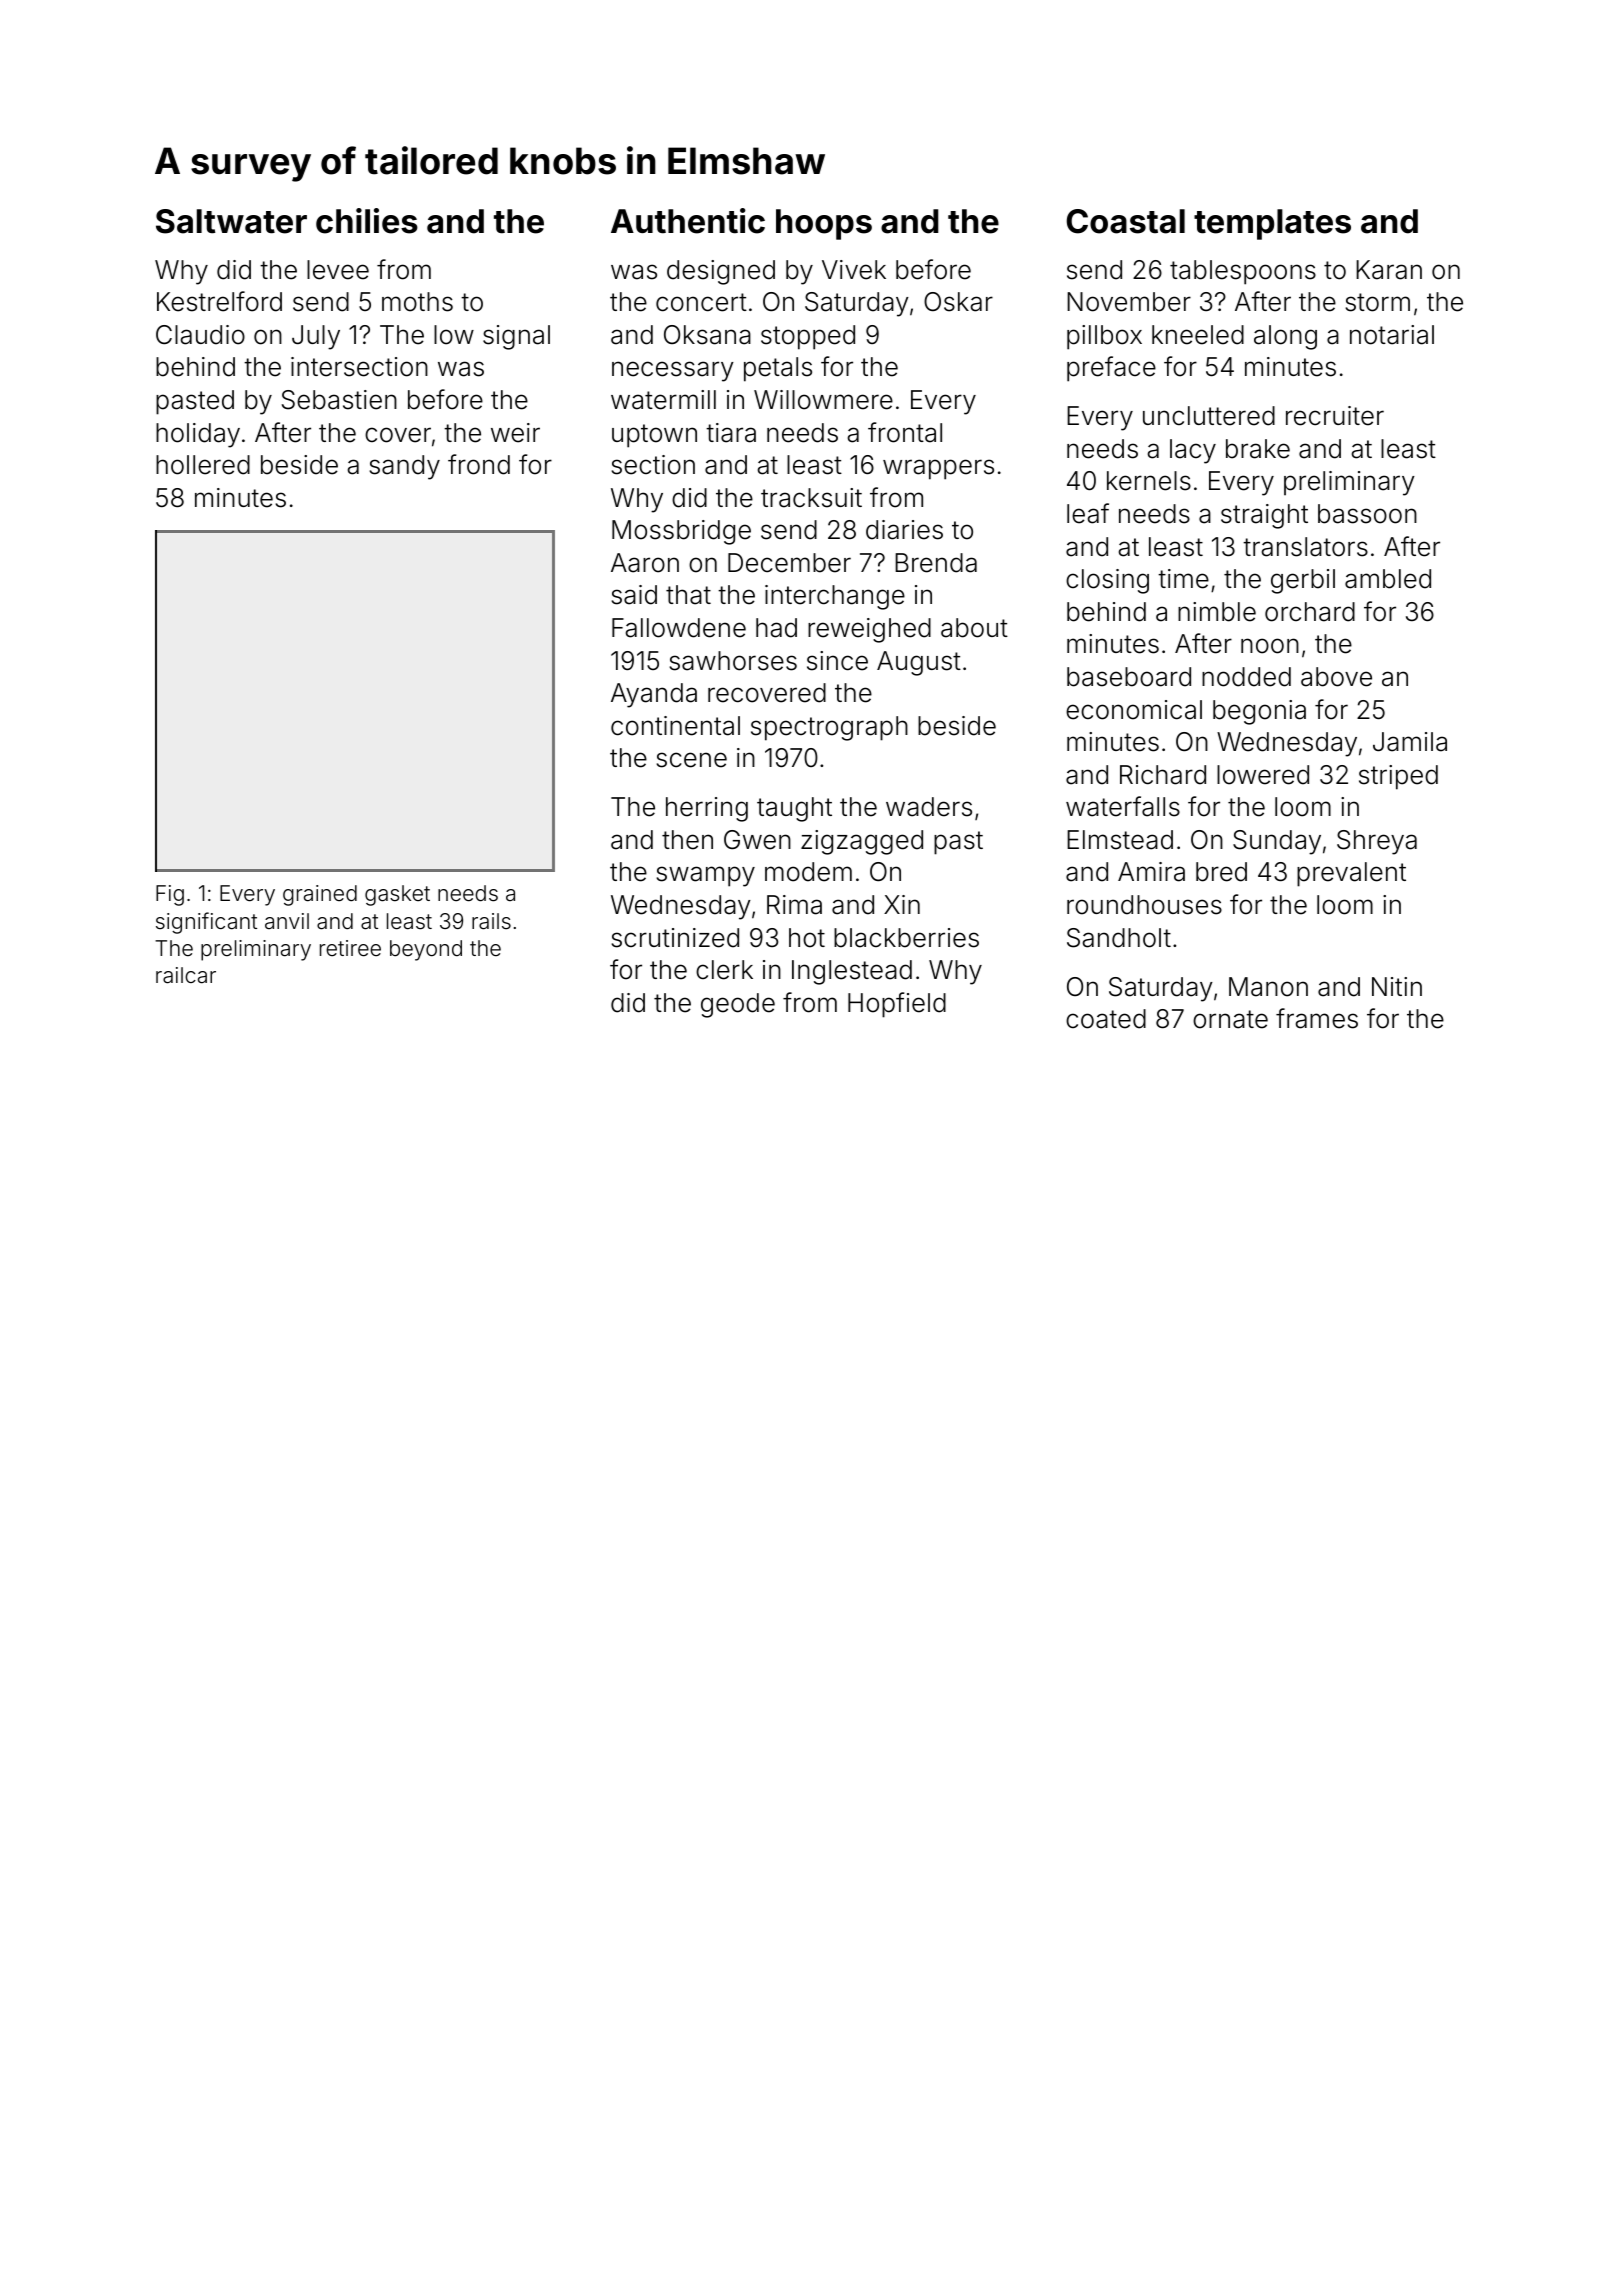 The width and height of the screenshot is (1620, 2292). What do you see at coordinates (320, 895) in the screenshot?
I see `grained` at bounding box center [320, 895].
